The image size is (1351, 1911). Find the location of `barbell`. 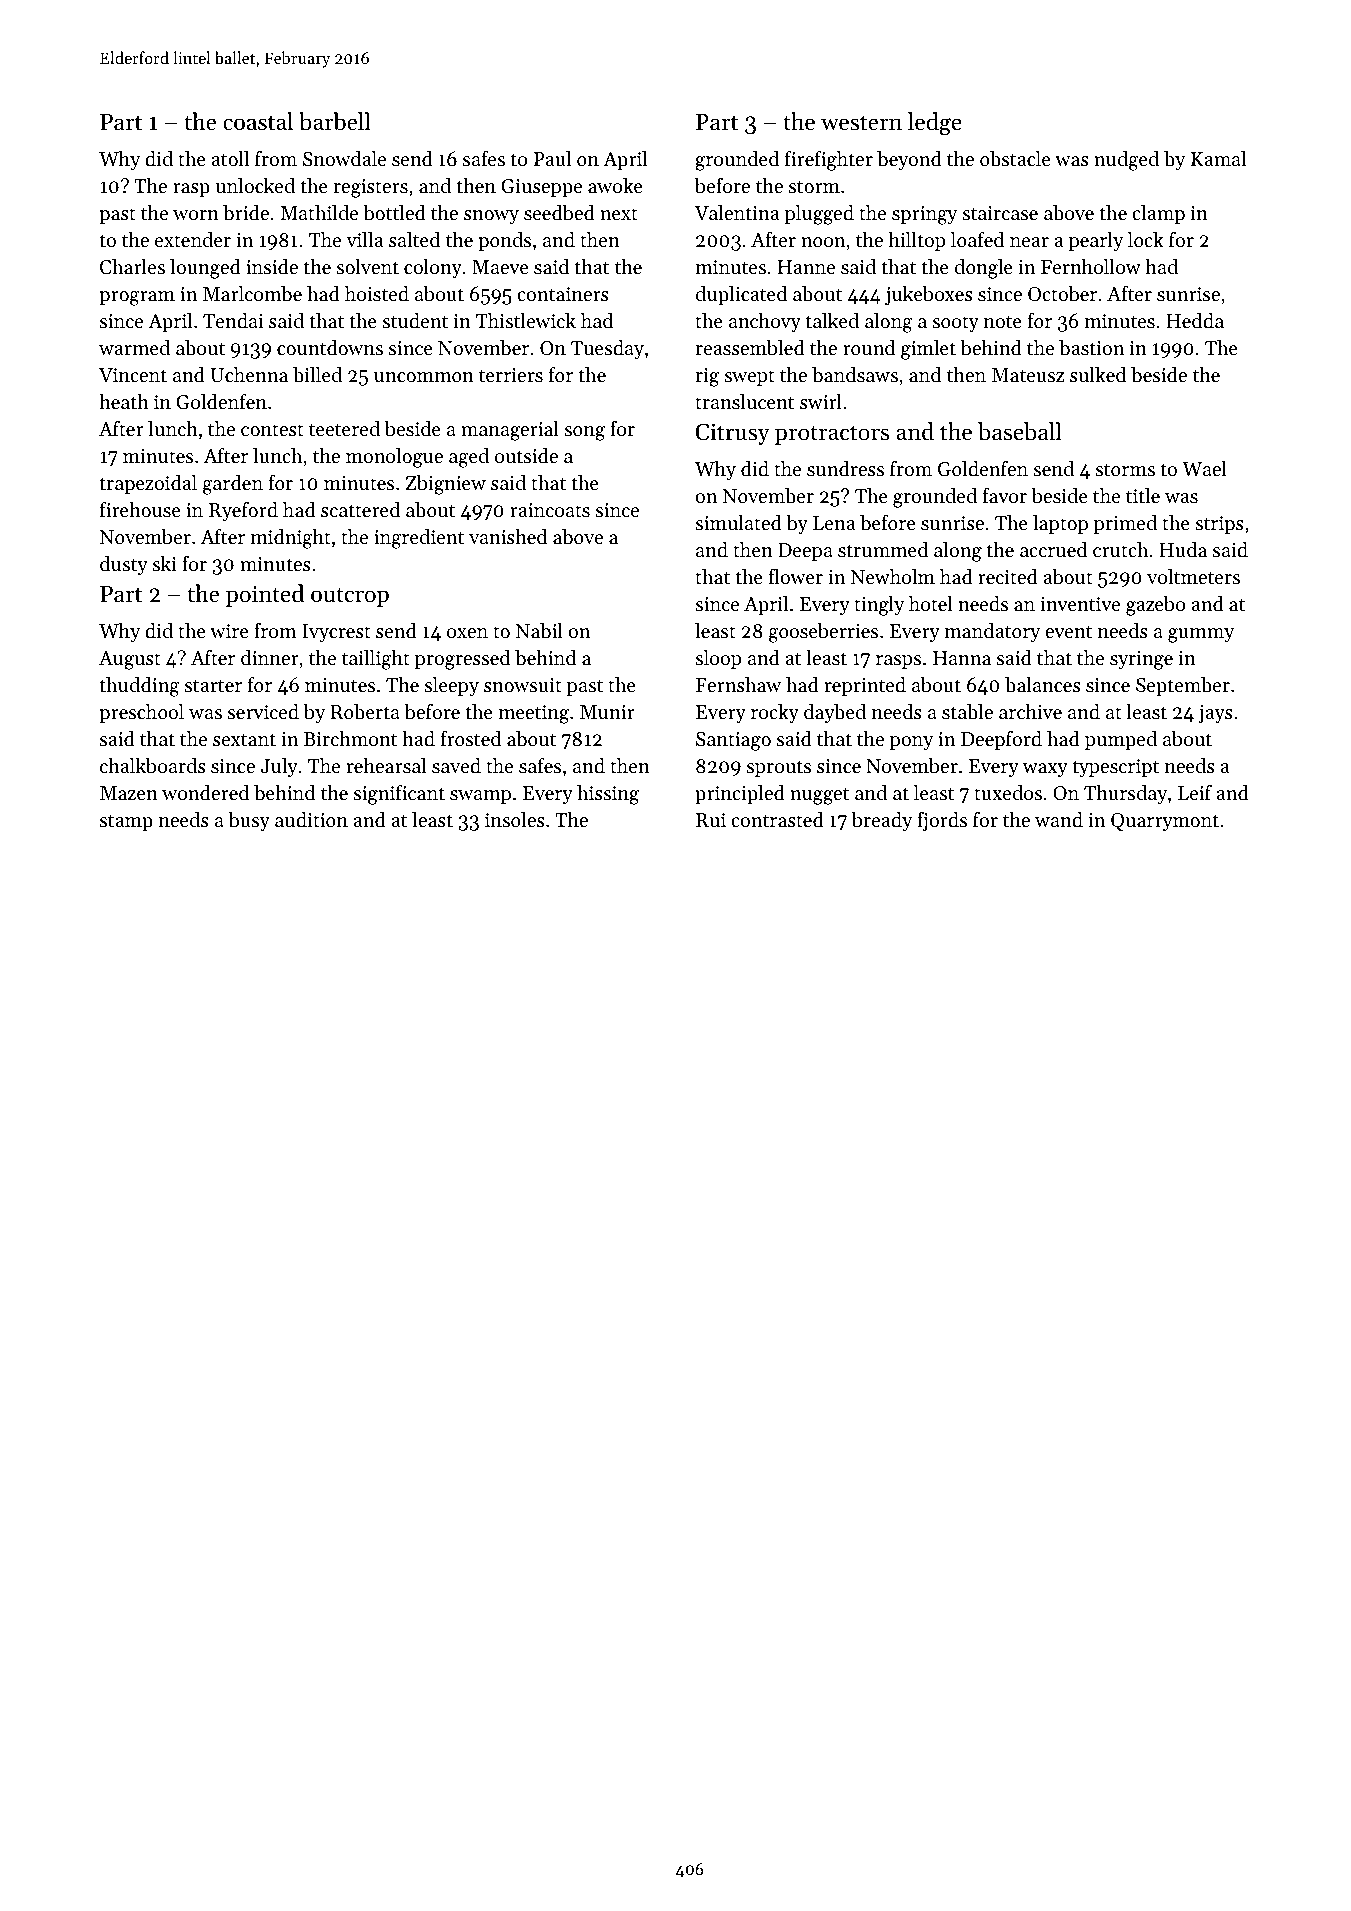

barbell is located at coordinates (335, 121).
